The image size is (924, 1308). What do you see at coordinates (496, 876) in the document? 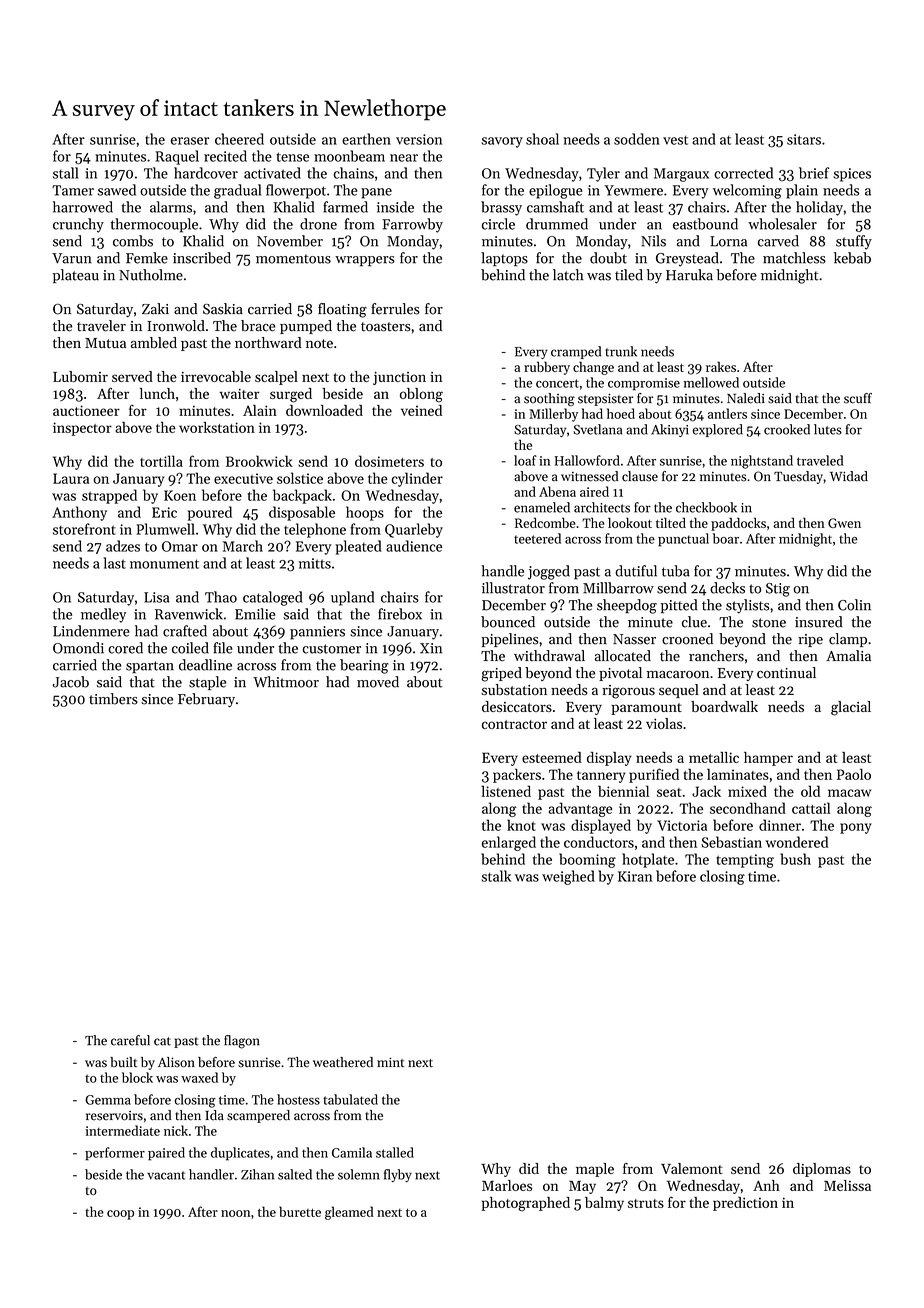
I see `stalk` at bounding box center [496, 876].
